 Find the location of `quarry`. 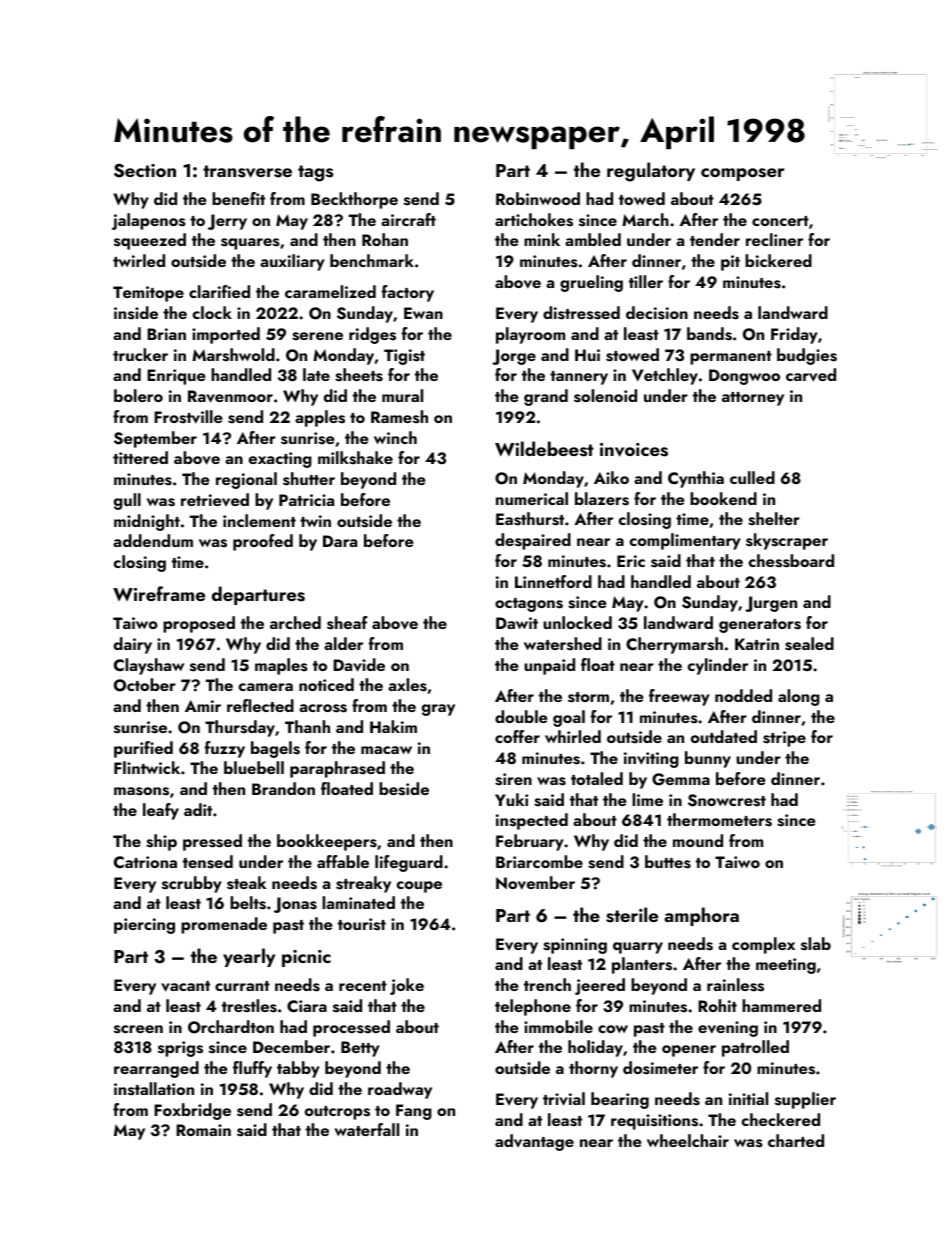

quarry is located at coordinates (638, 948).
